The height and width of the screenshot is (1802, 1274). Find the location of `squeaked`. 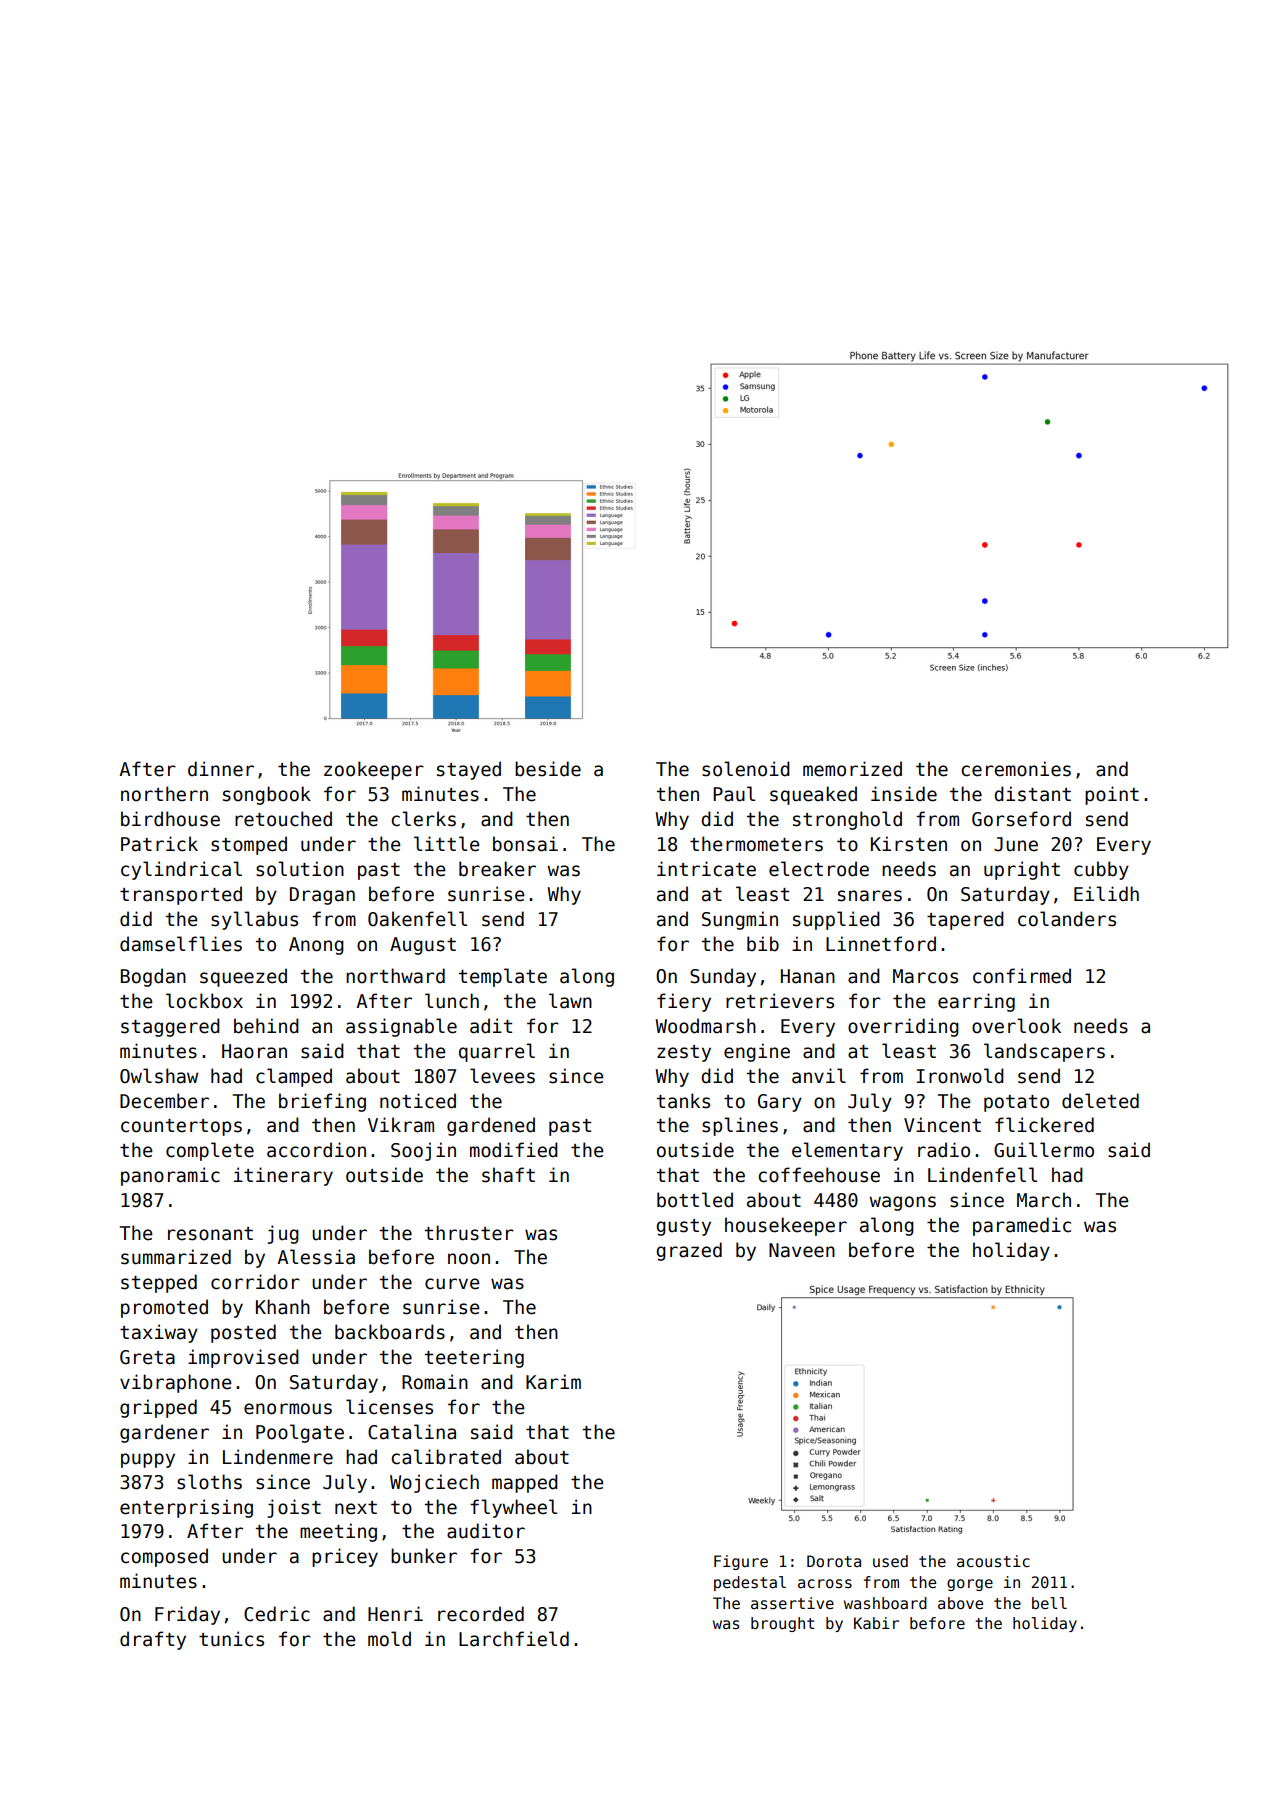

squeaked is located at coordinates (813, 795).
